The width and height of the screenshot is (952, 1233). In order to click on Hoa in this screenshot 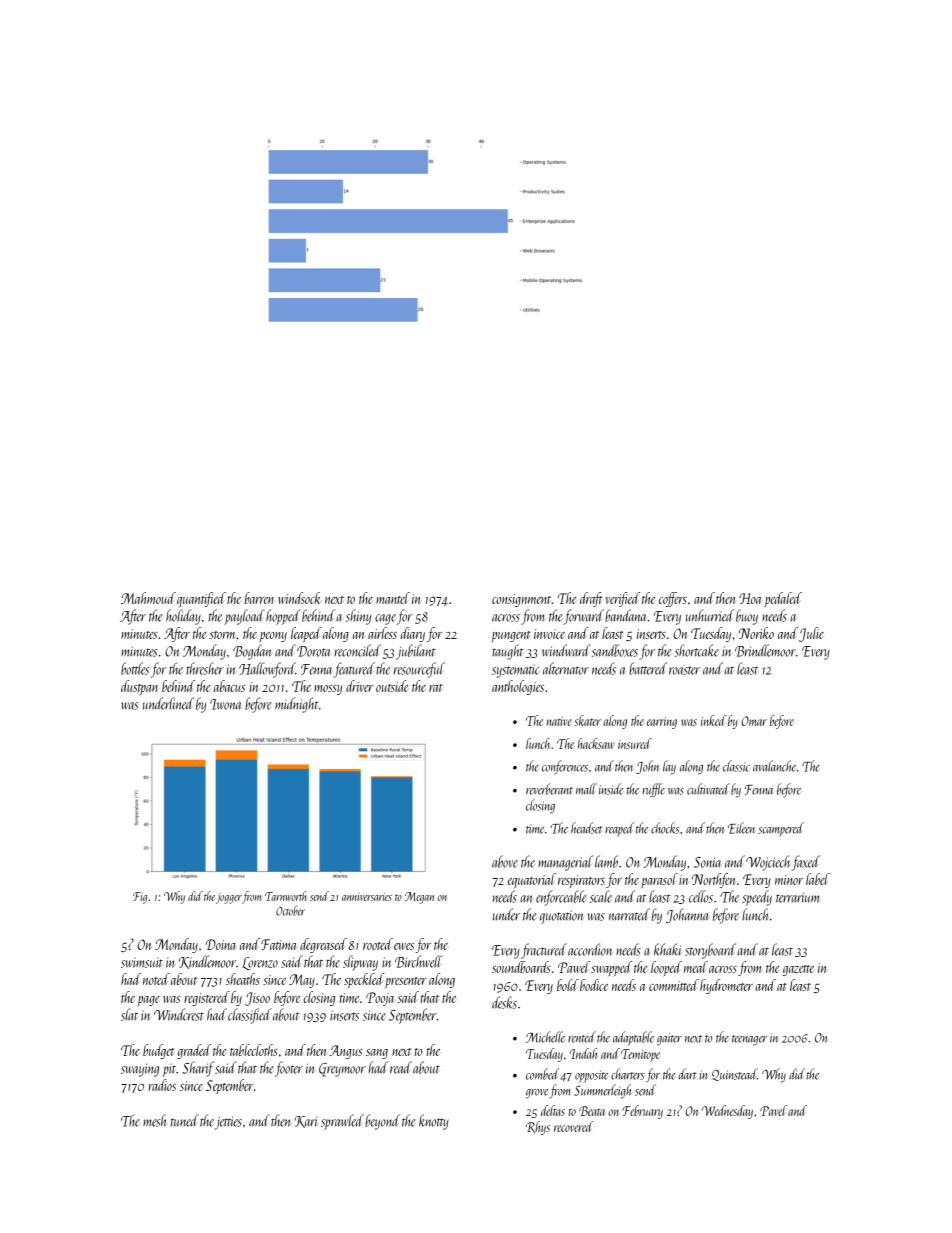, I will do `click(750, 598)`.
